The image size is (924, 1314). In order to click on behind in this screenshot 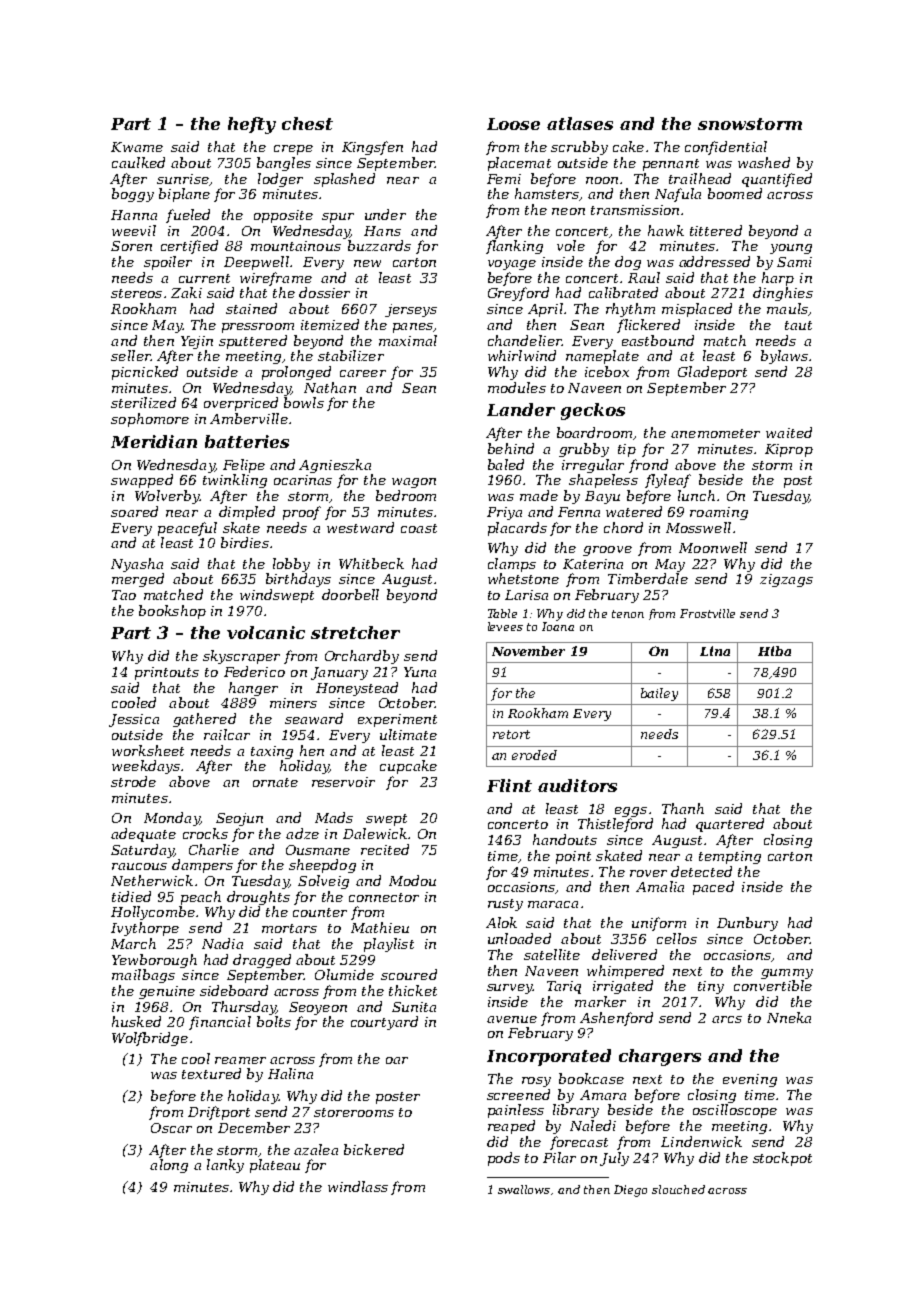, I will do `click(511, 448)`.
